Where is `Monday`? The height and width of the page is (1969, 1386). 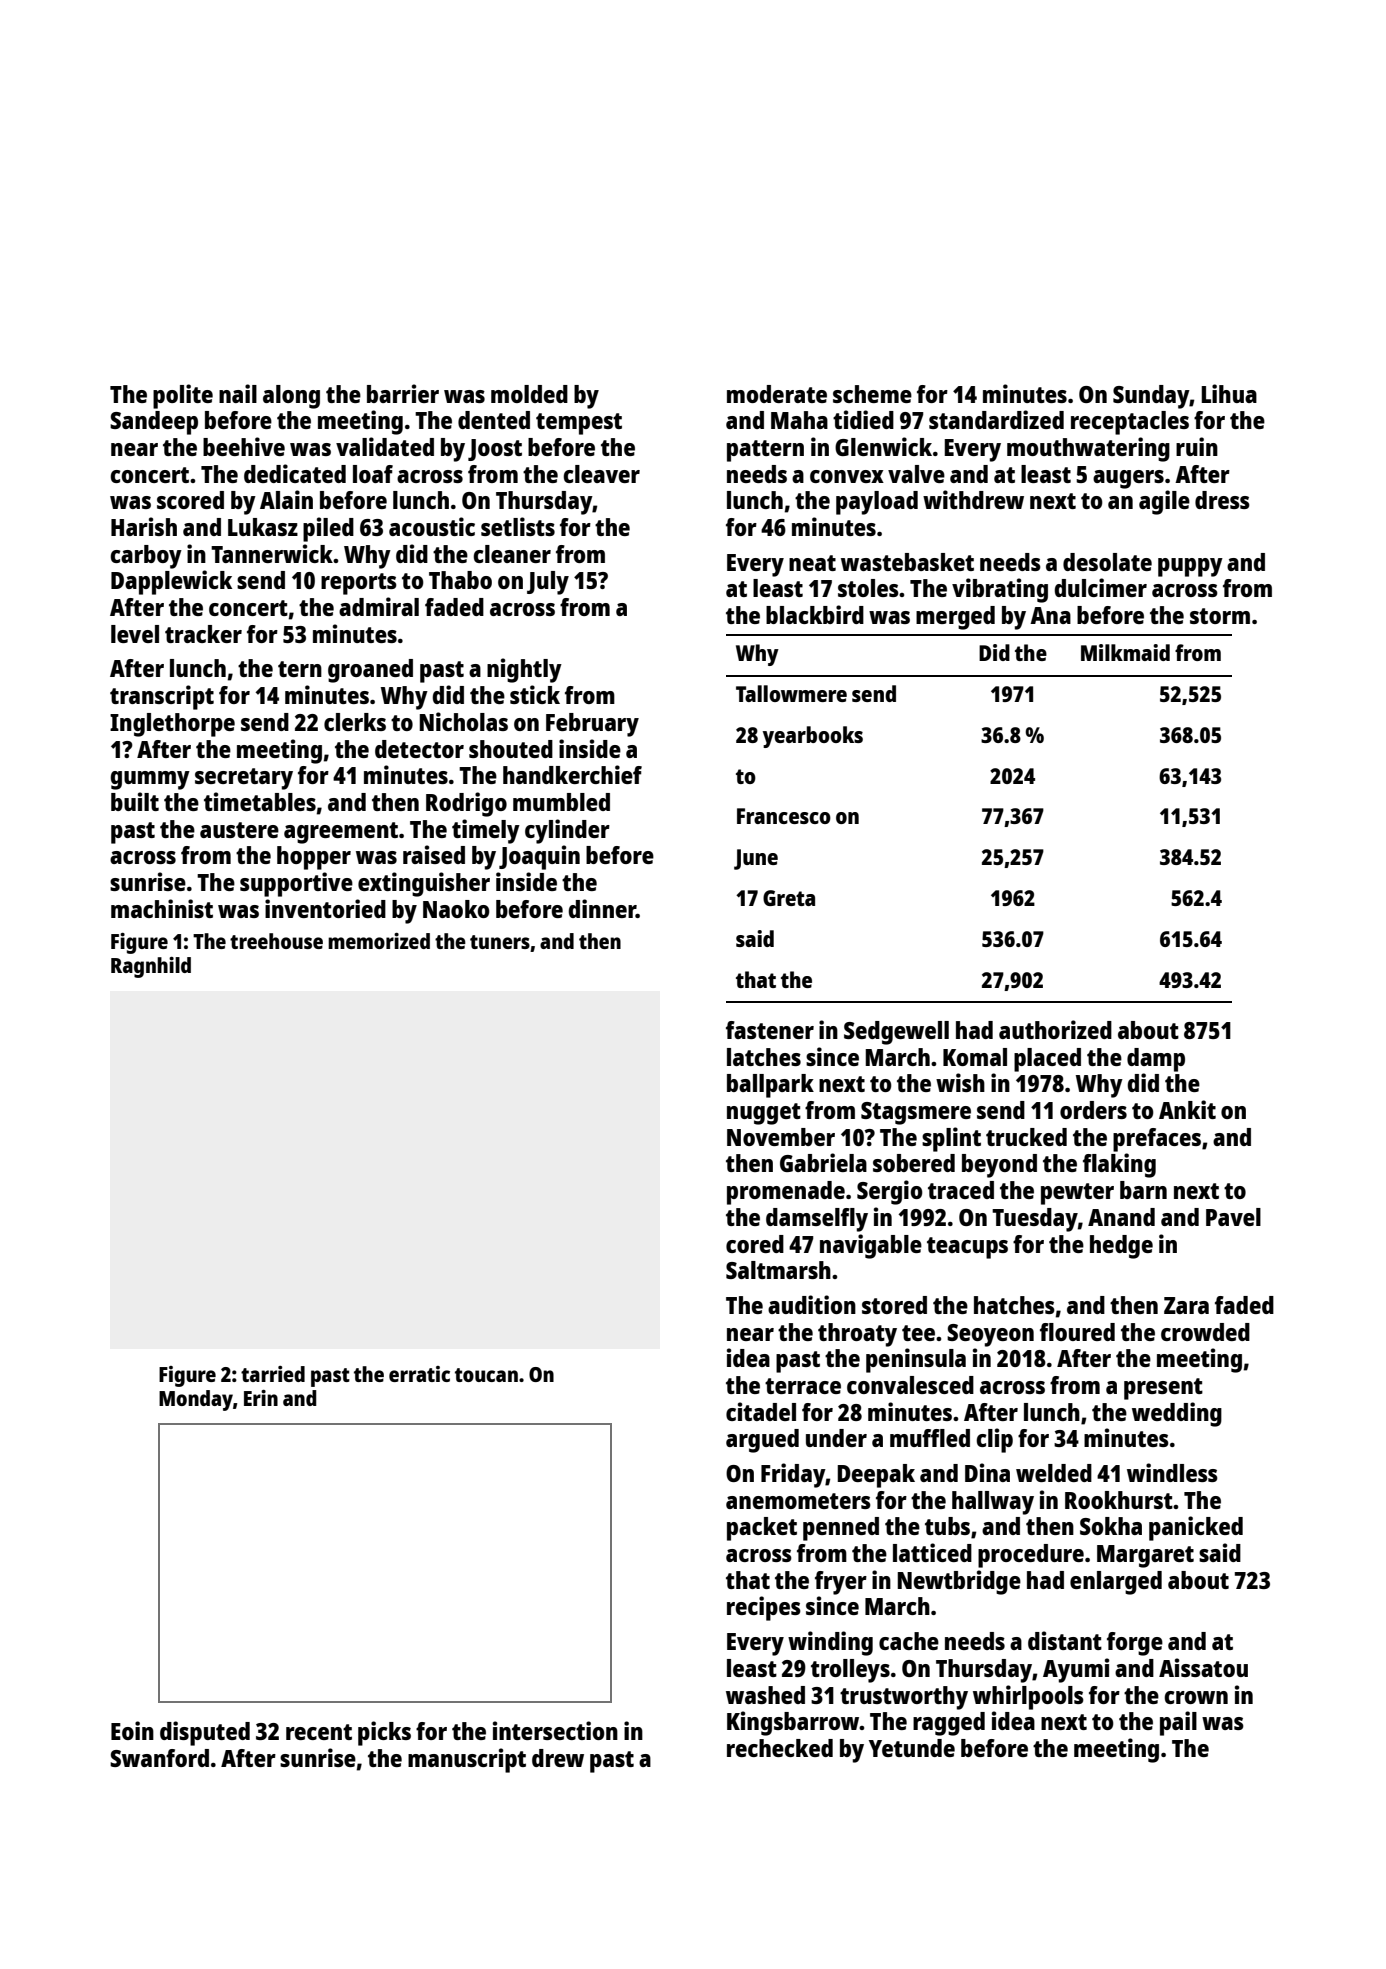 Monday is located at coordinates (196, 1400).
